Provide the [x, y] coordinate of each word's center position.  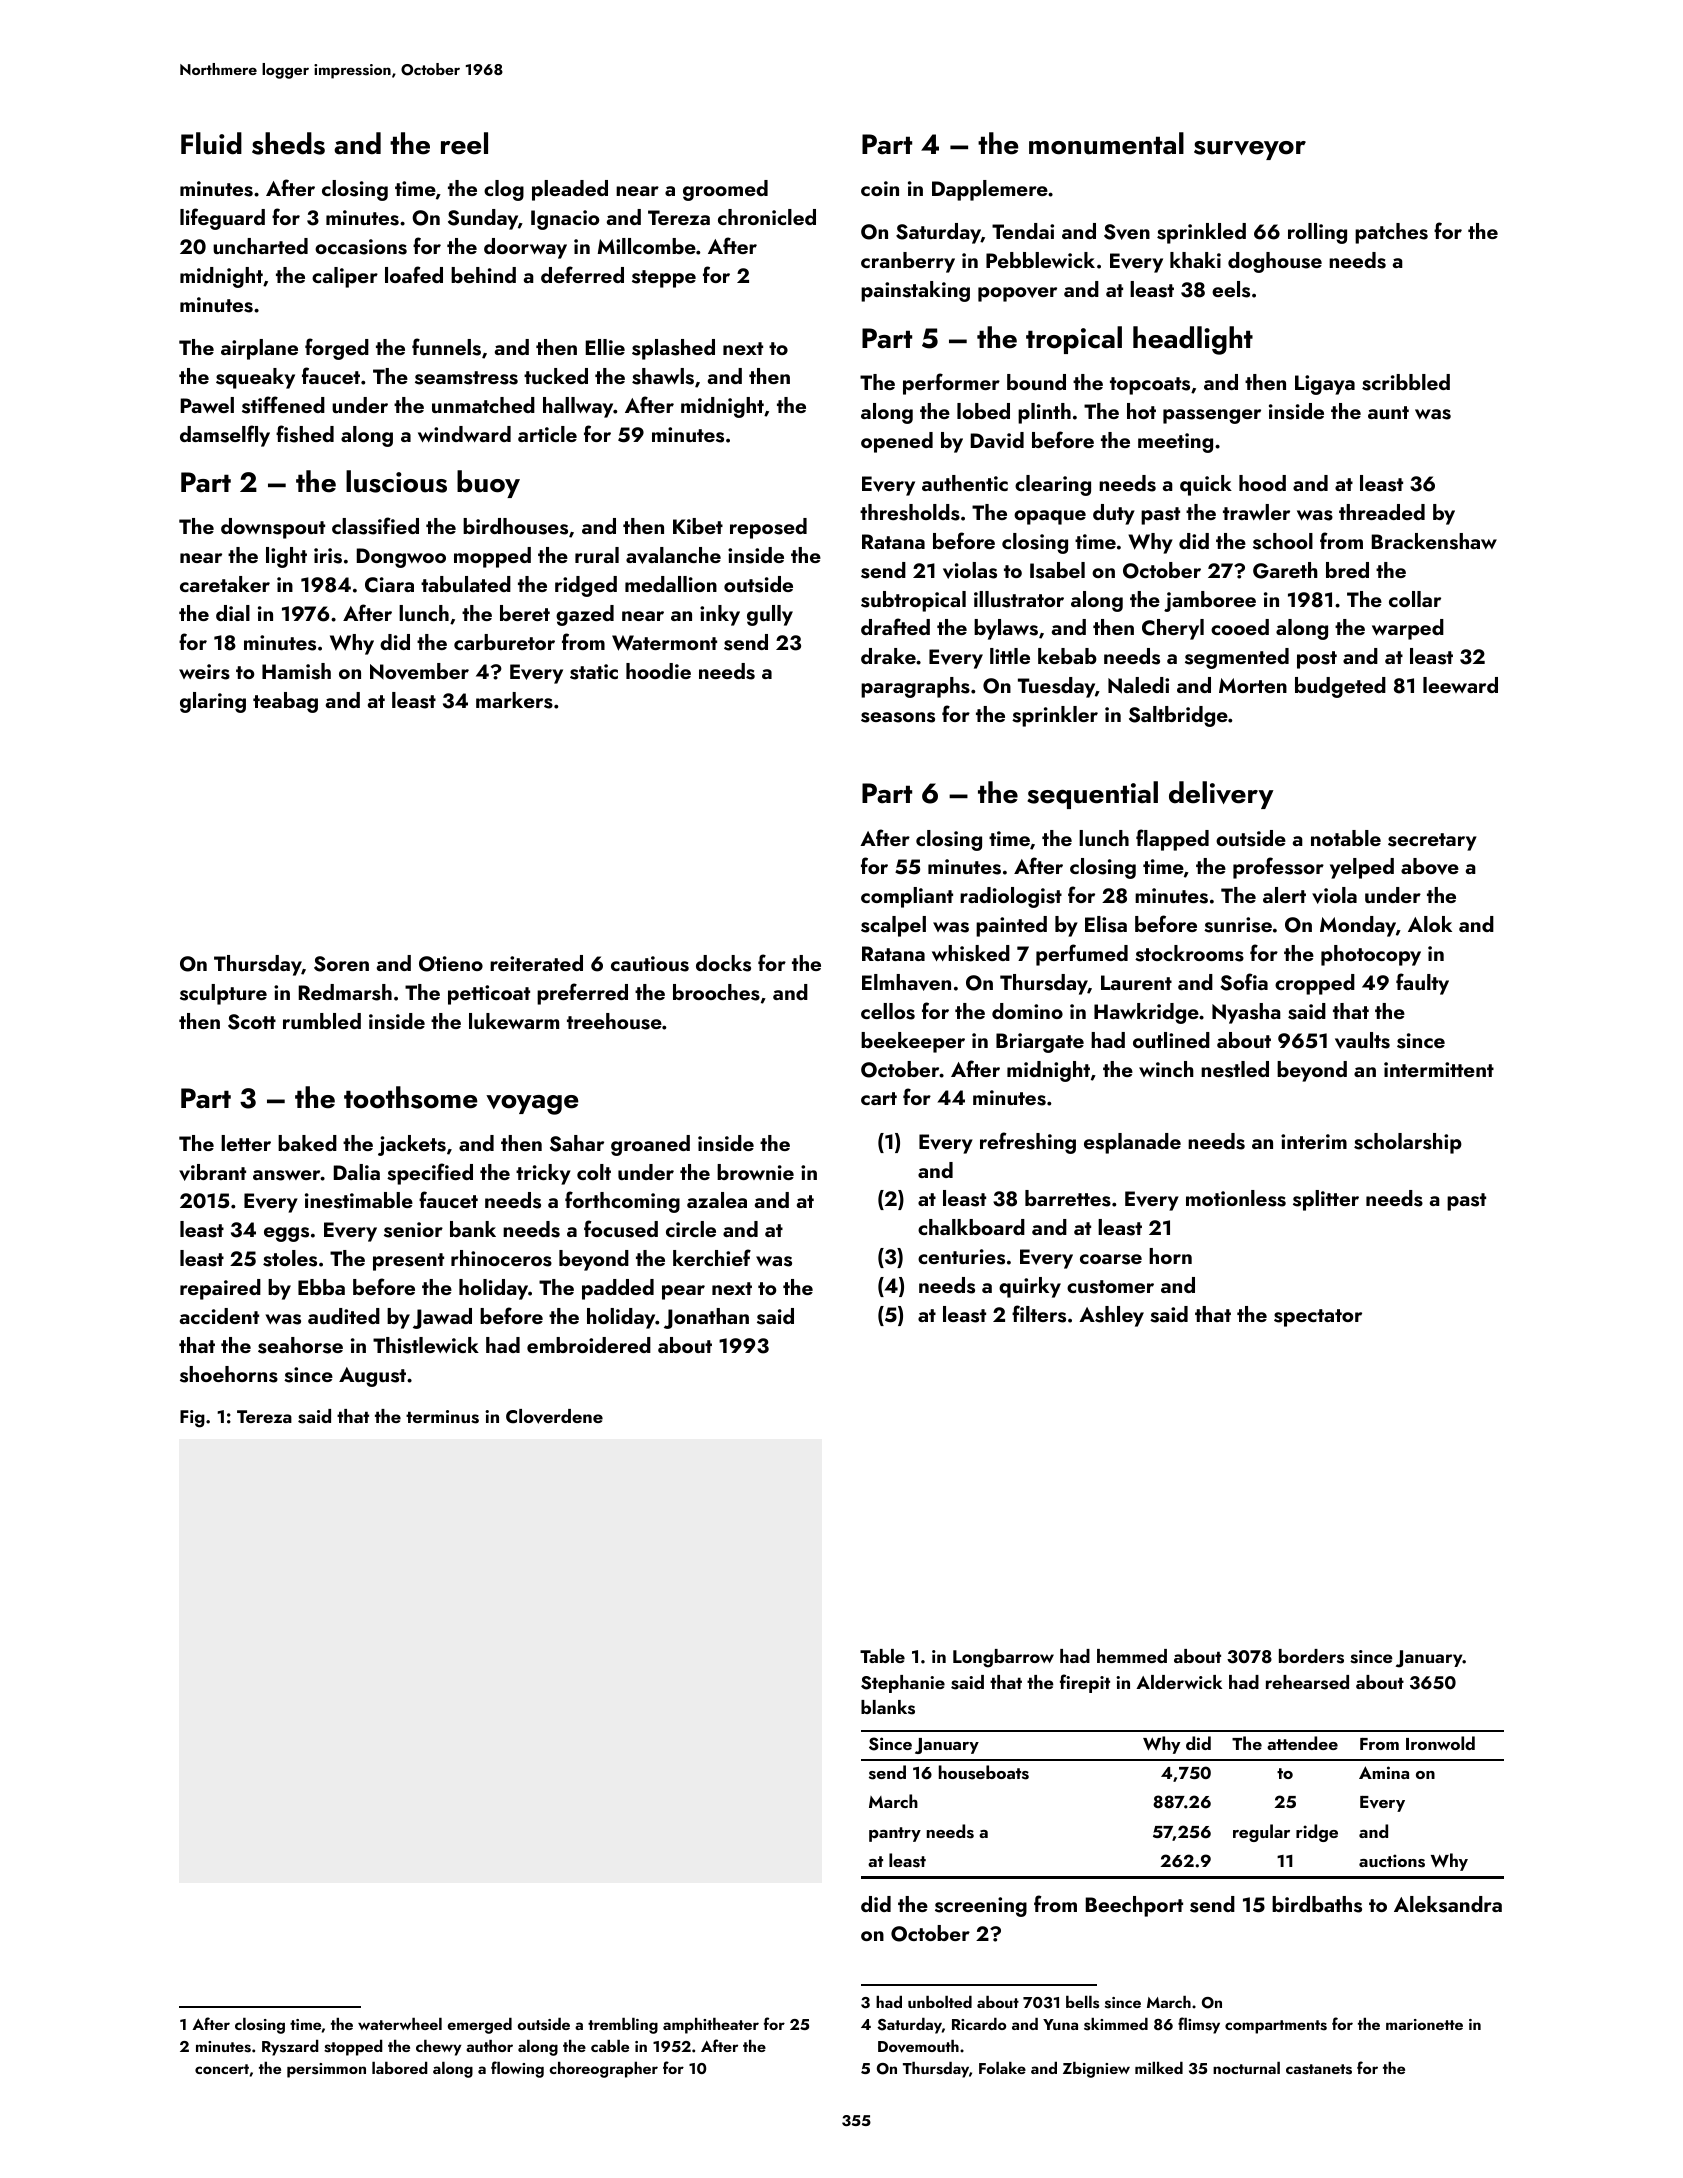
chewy [439, 2048]
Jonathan [706, 1318]
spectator [1318, 1318]
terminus [442, 1417]
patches [1391, 233]
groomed [725, 190]
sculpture [223, 994]
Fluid [211, 143]
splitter [1326, 1200]
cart [879, 1098]
